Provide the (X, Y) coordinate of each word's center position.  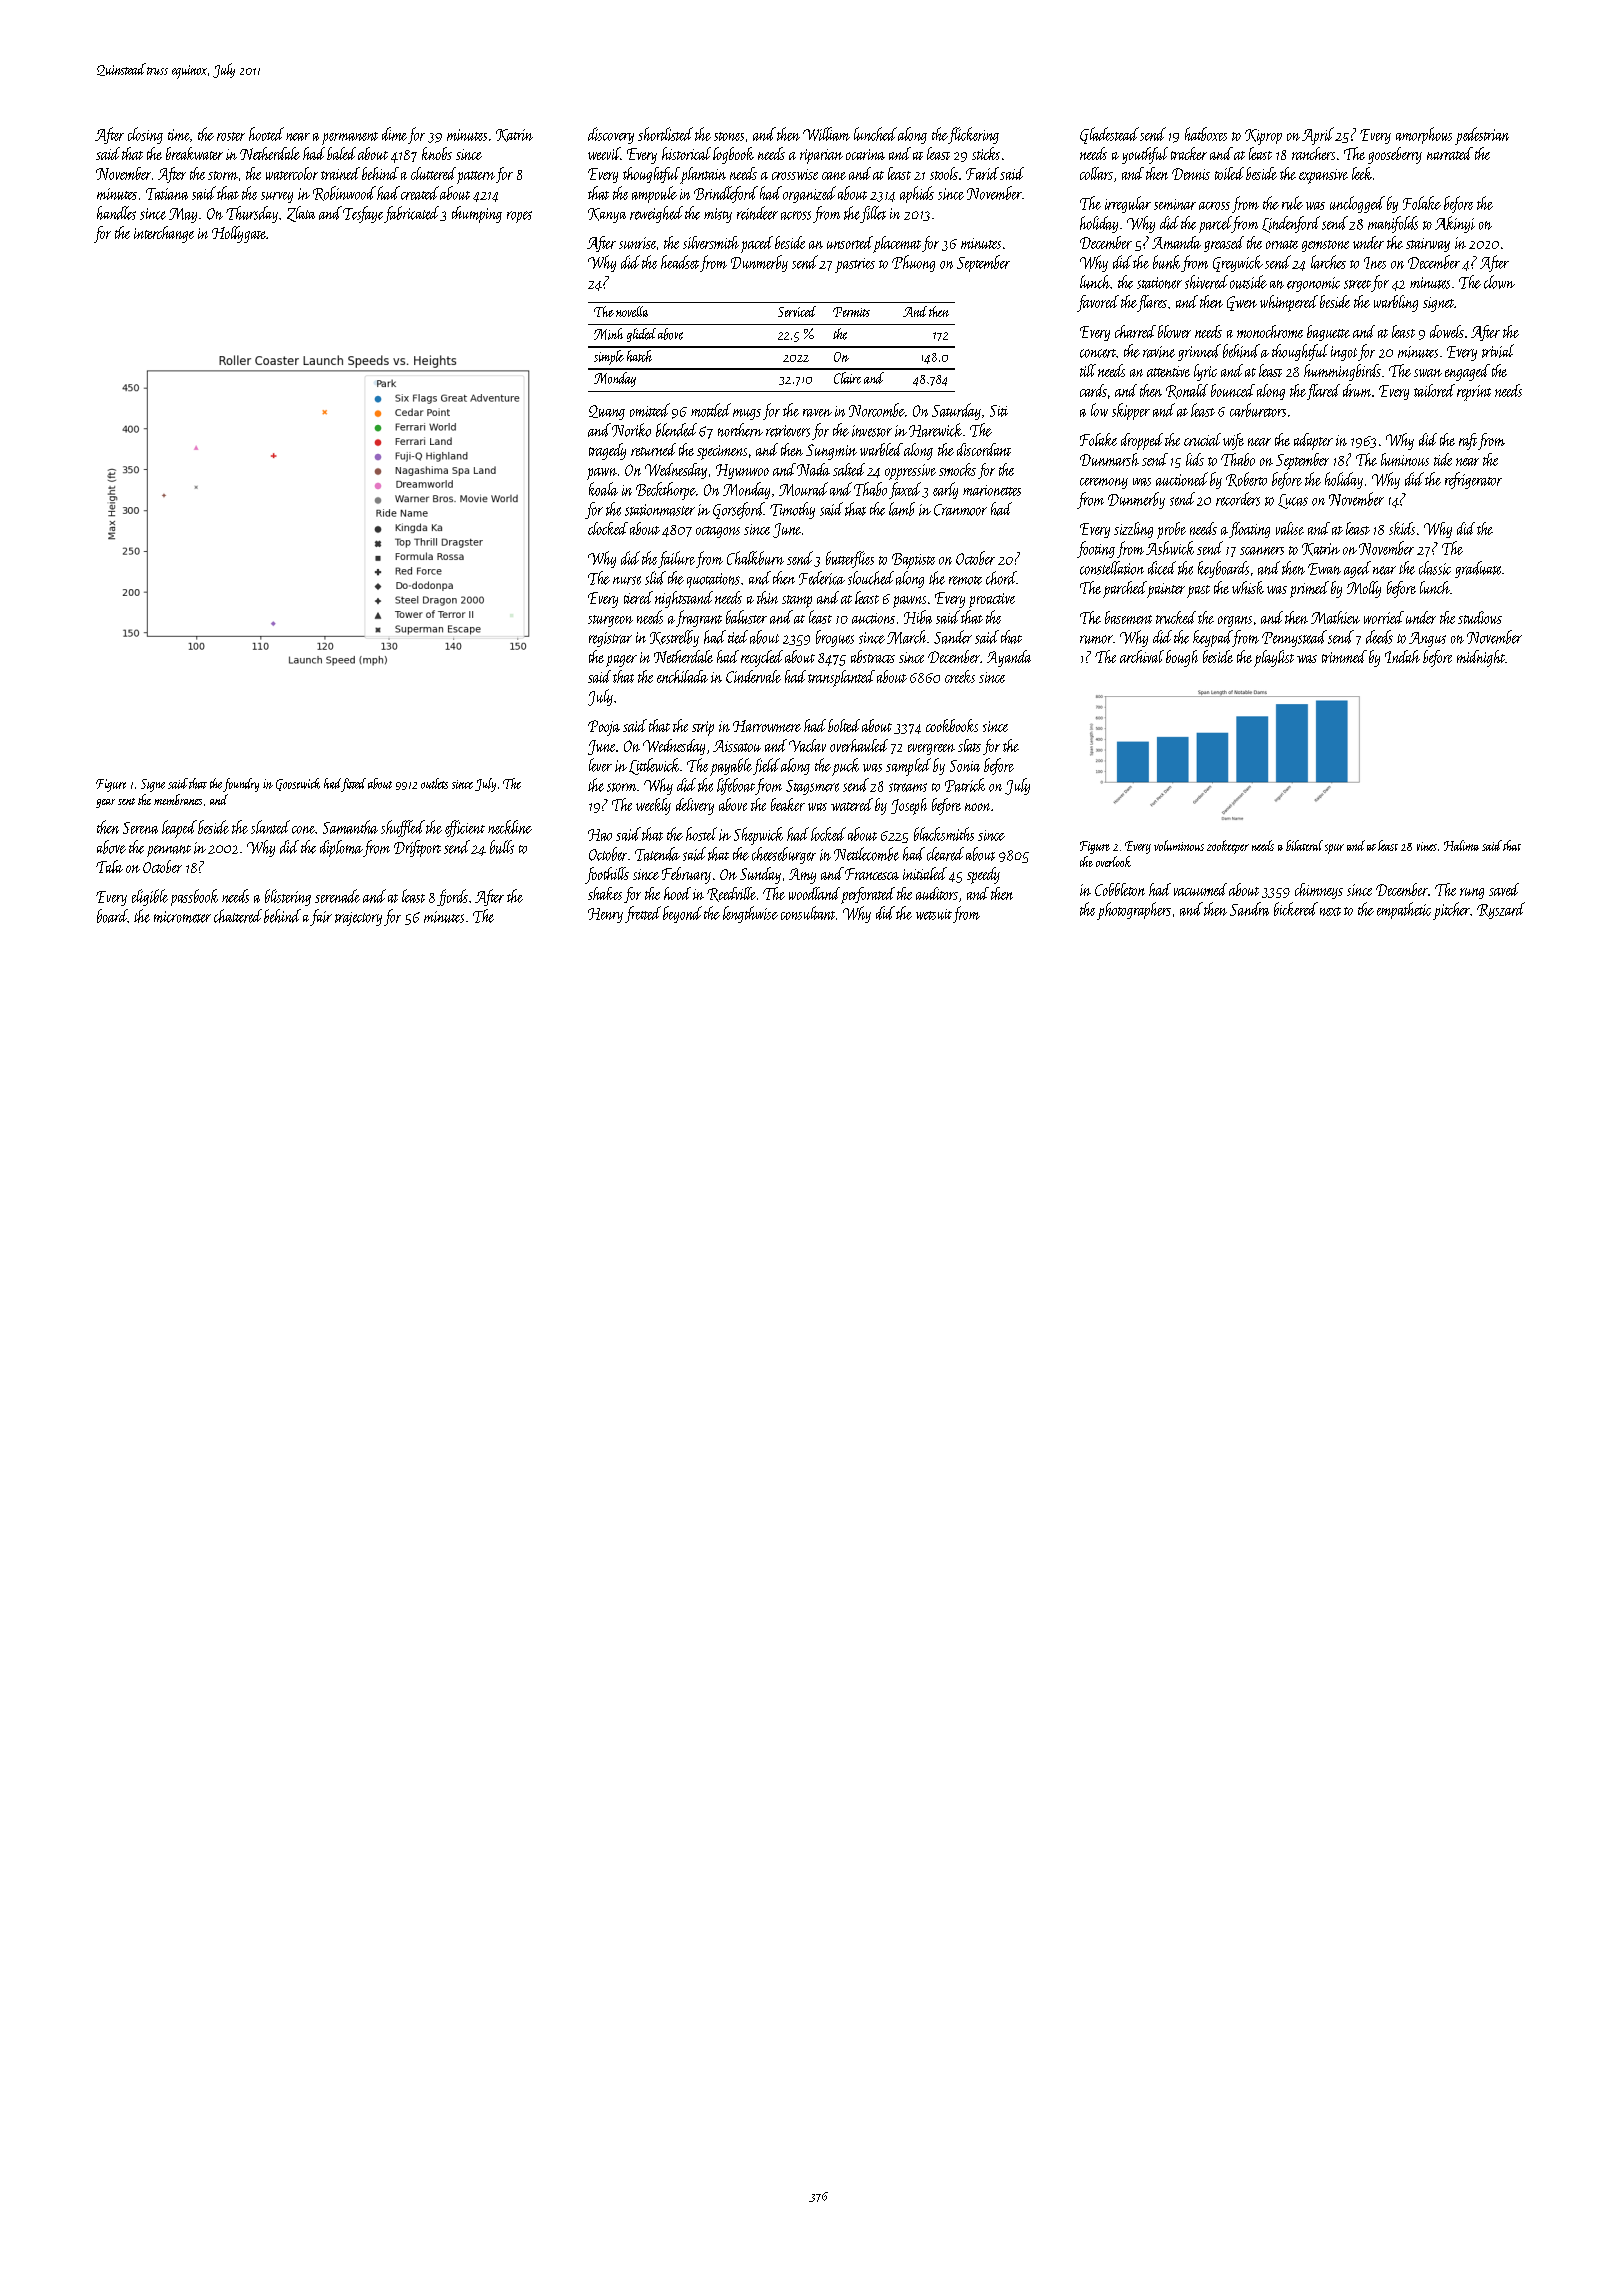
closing (145, 135)
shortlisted (665, 134)
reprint (1474, 393)
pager (621, 661)
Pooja (604, 728)
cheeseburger (784, 855)
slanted (270, 827)
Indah (1402, 656)
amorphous (1424, 135)
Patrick (965, 785)
